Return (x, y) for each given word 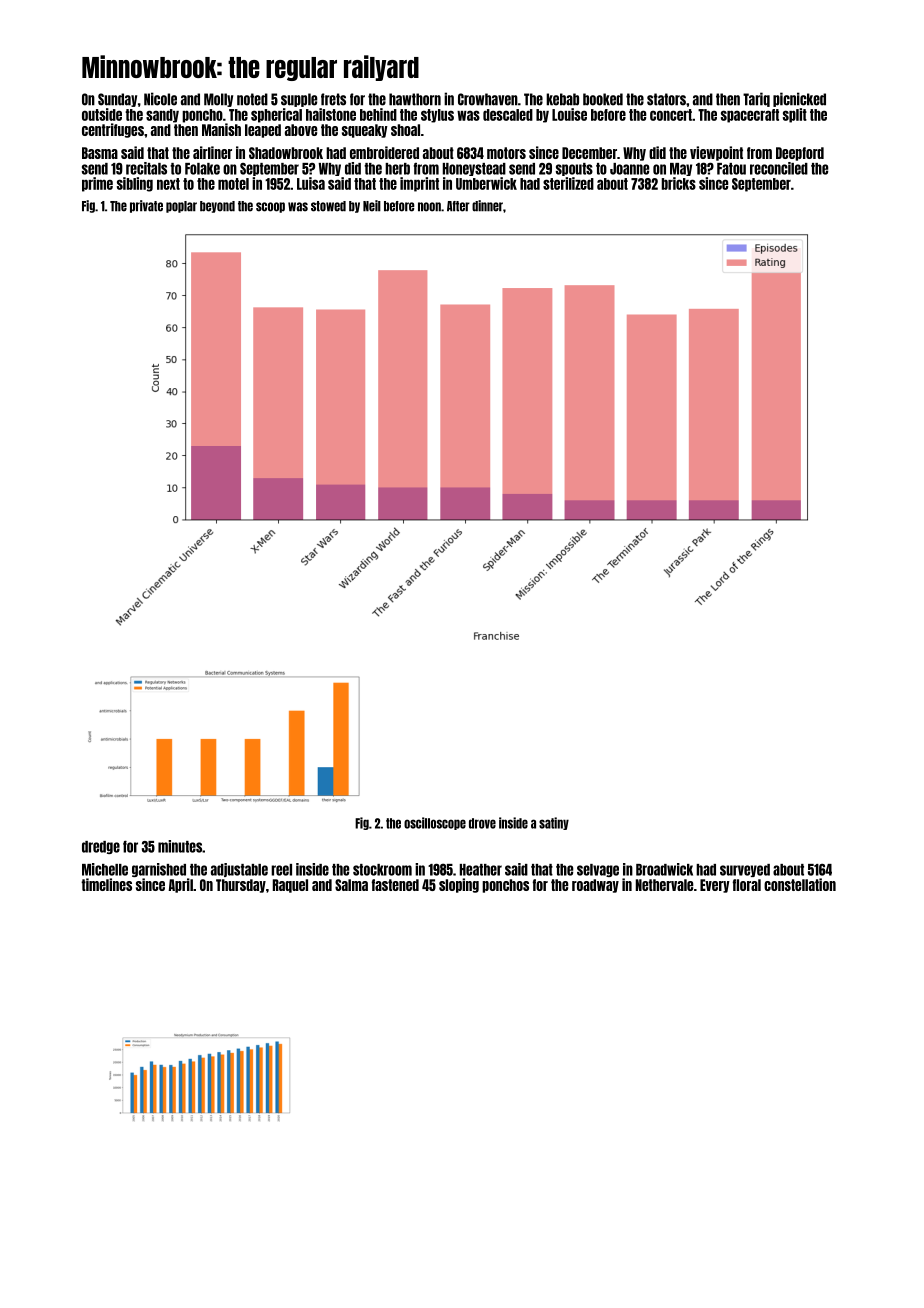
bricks (678, 183)
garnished (159, 870)
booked (603, 99)
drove (482, 823)
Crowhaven (488, 99)
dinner (487, 206)
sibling (135, 184)
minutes (180, 846)
